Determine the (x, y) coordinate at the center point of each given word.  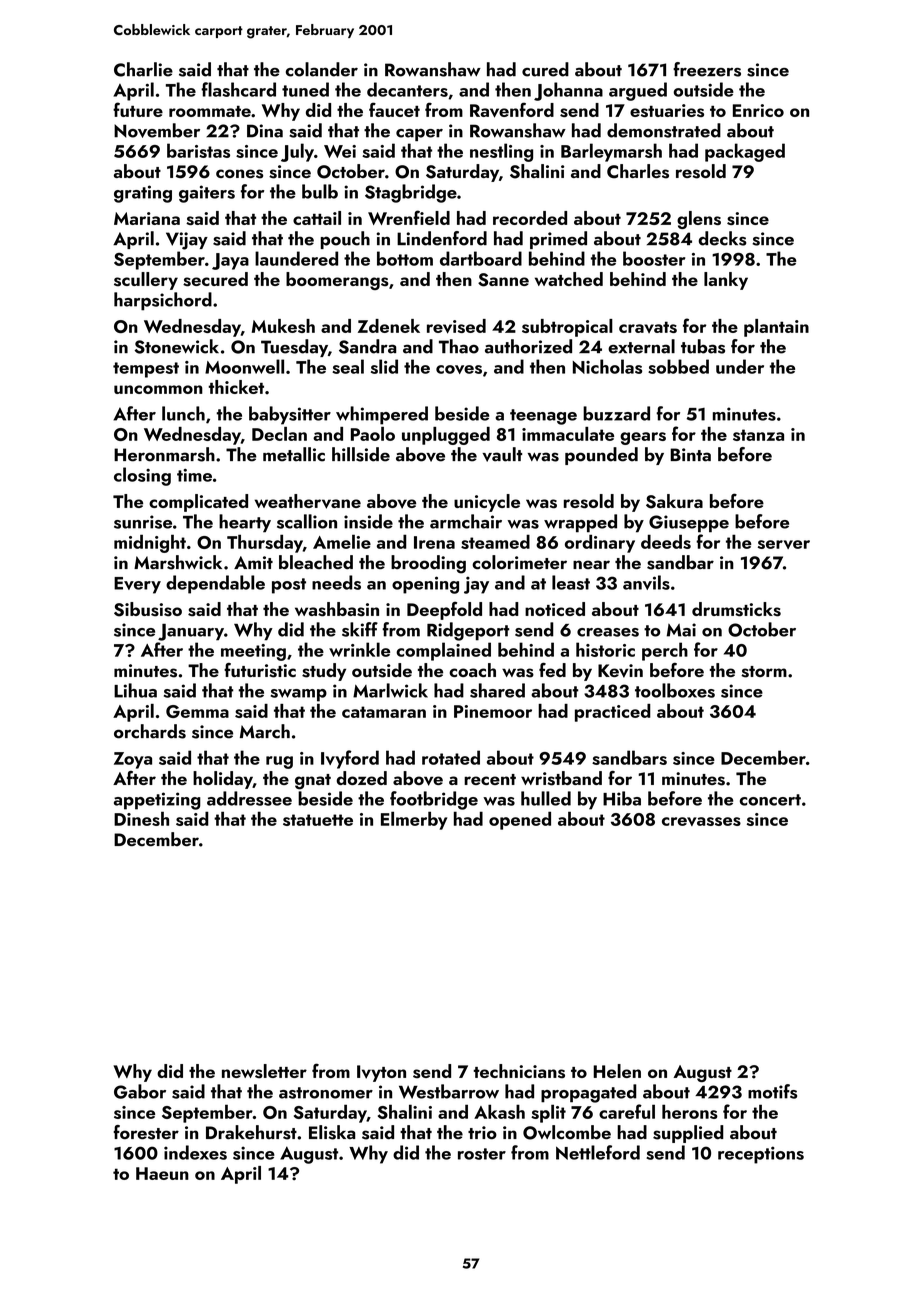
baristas (198, 150)
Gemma (197, 711)
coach (472, 670)
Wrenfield (409, 217)
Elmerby (414, 820)
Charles (638, 171)
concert (770, 800)
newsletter (264, 1071)
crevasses (701, 821)
